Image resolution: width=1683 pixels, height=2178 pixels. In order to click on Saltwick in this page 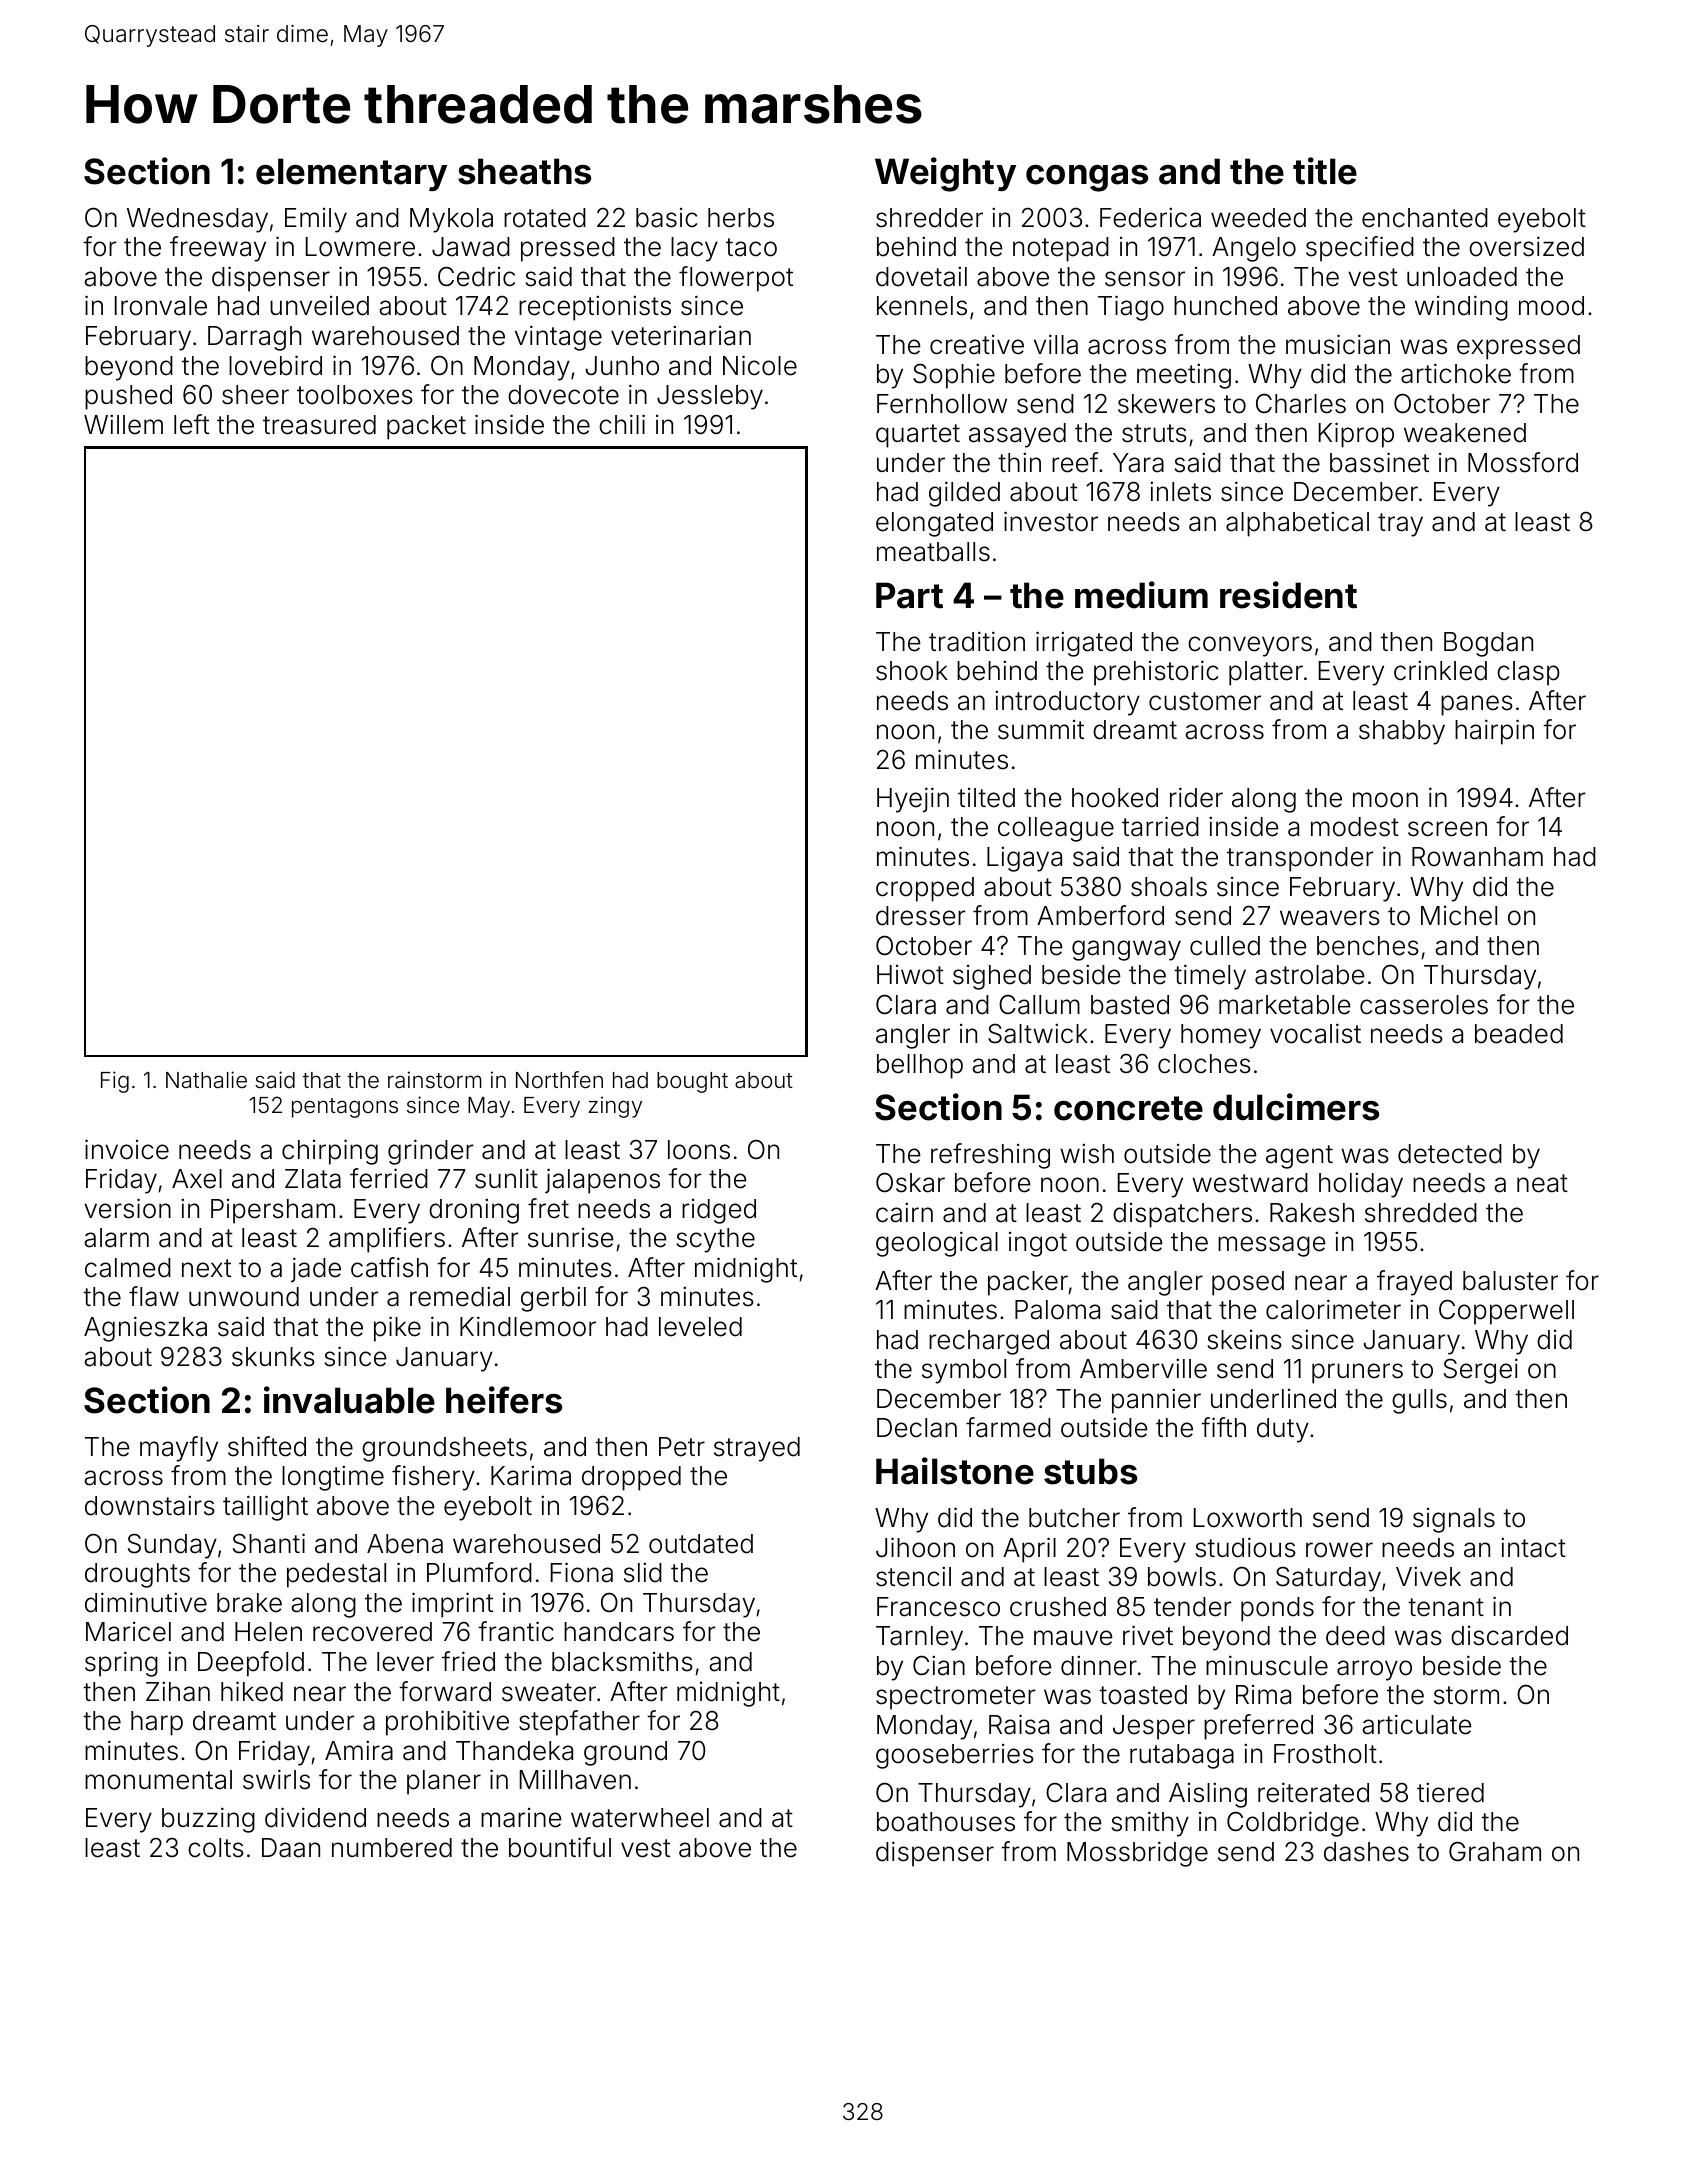, I will do `click(1038, 1033)`.
